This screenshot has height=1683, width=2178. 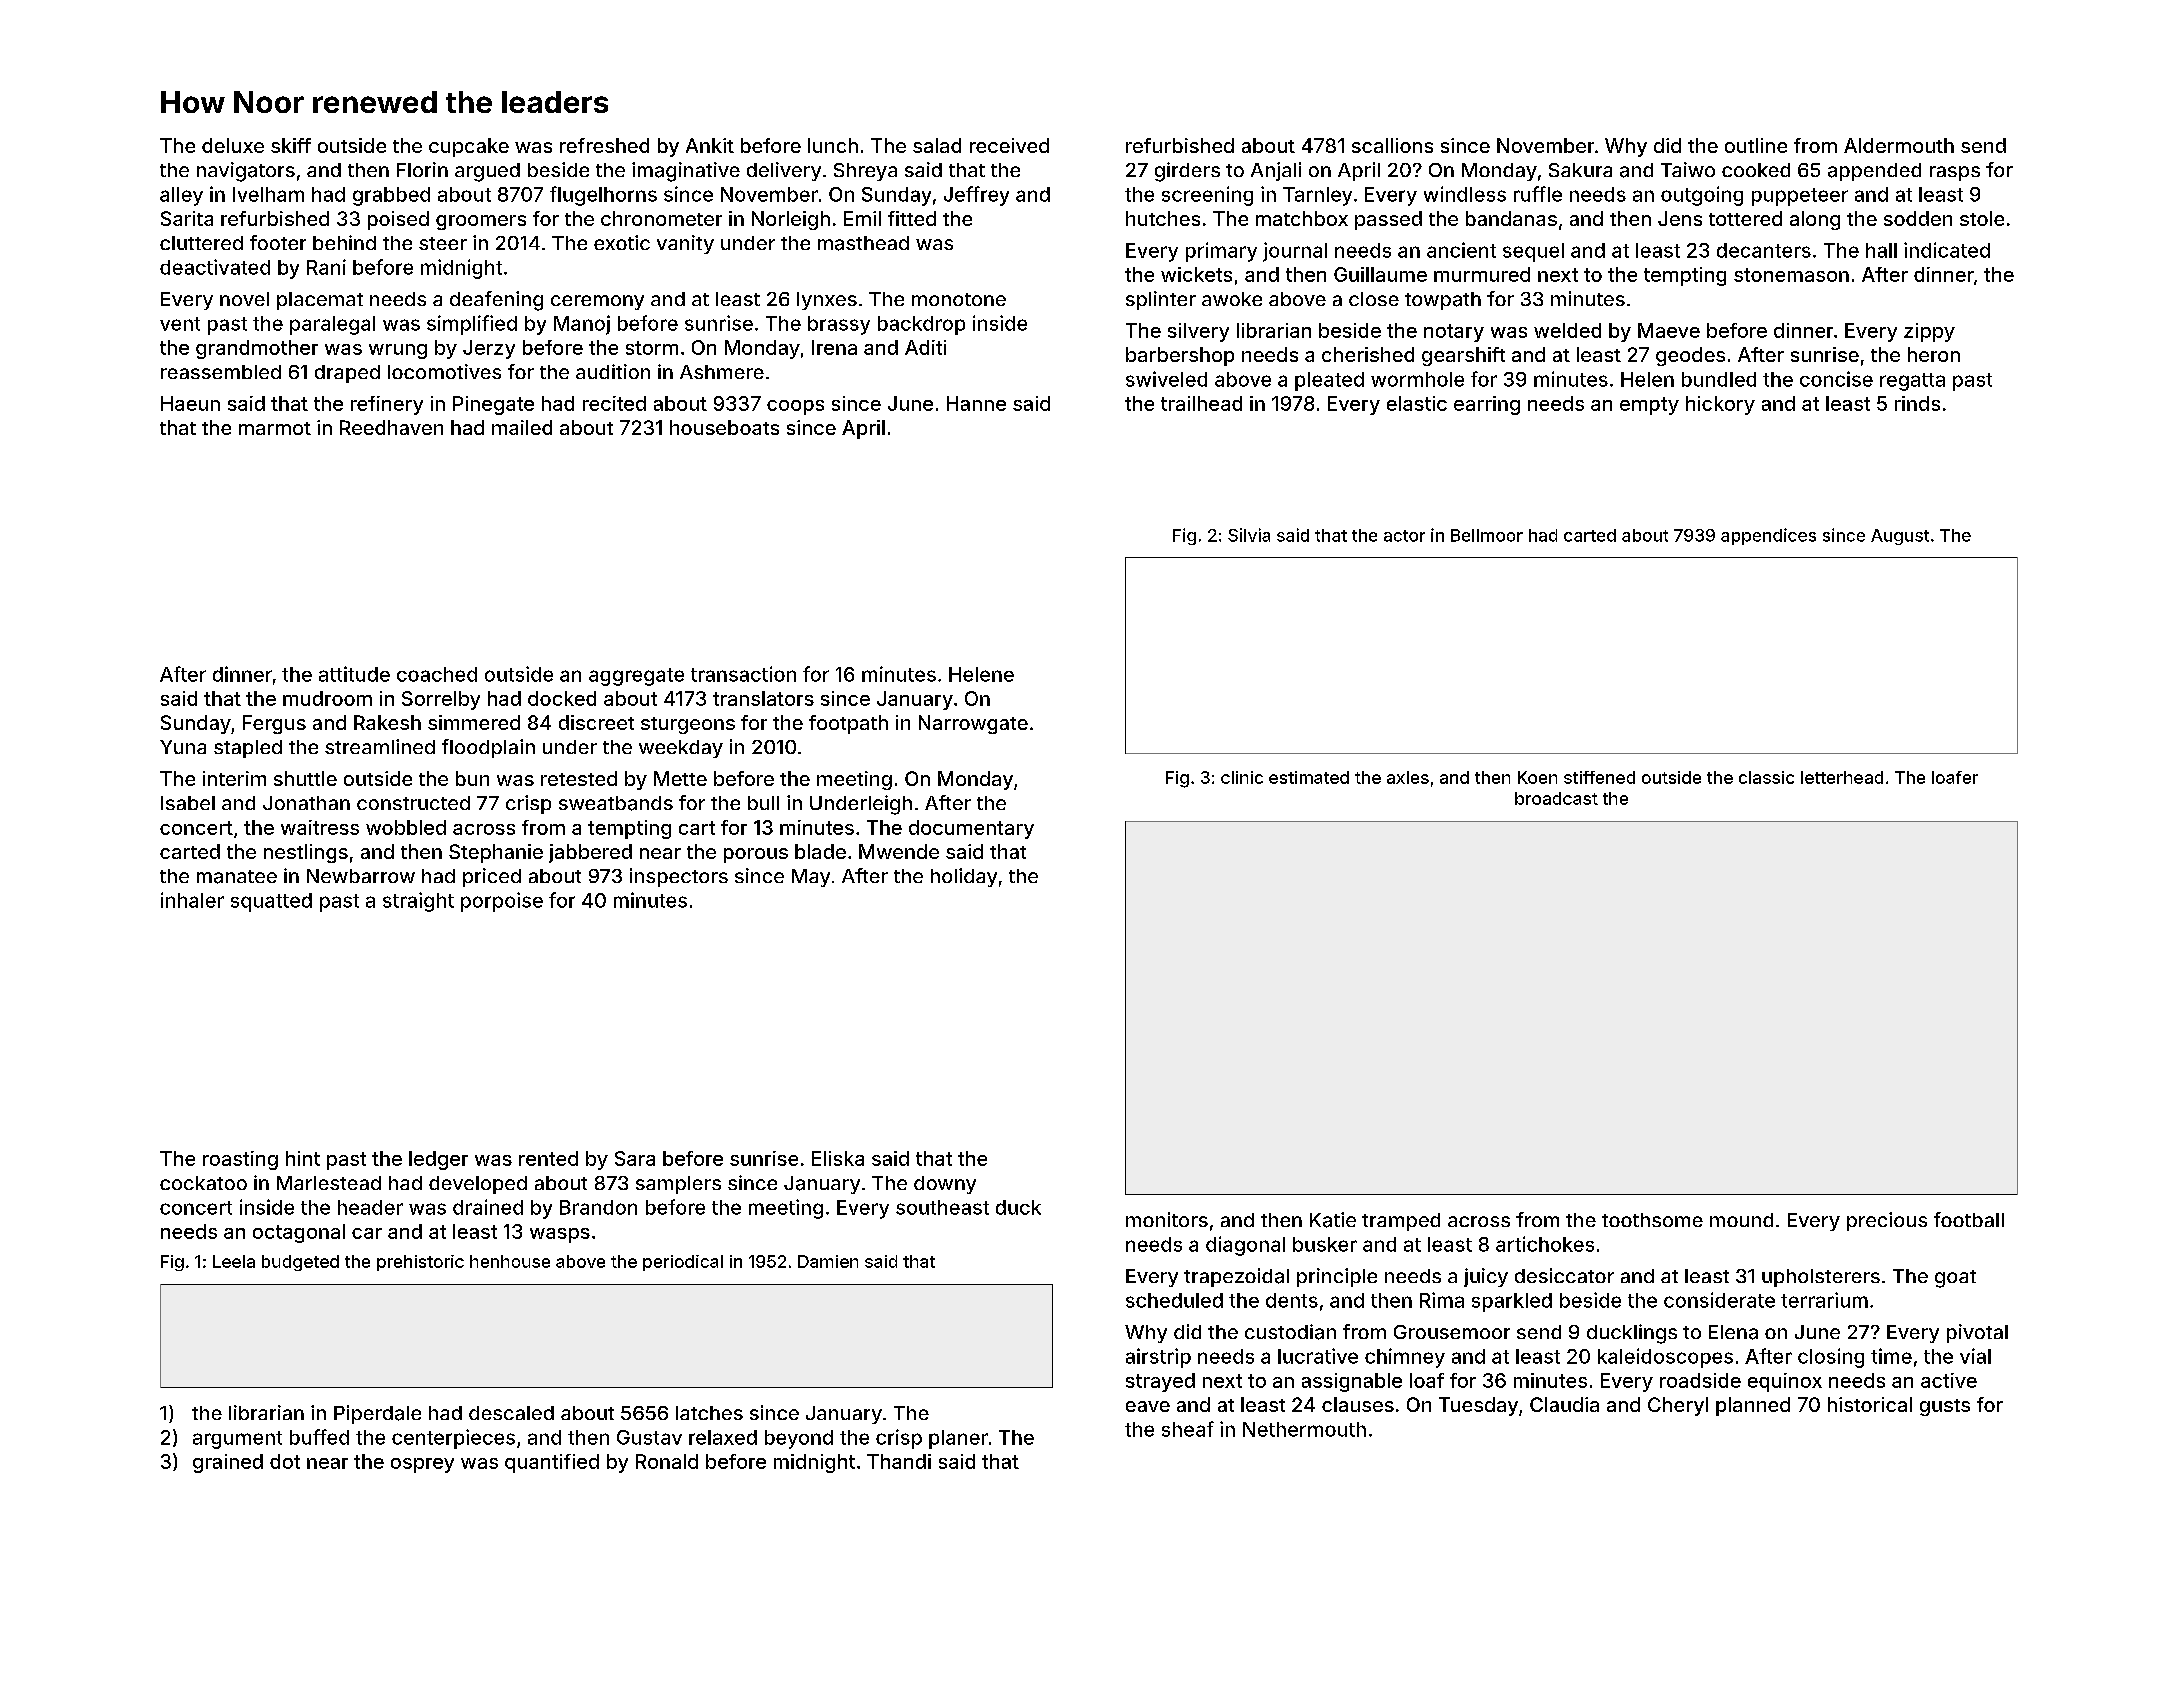 I want to click on clauses, so click(x=1358, y=1404).
